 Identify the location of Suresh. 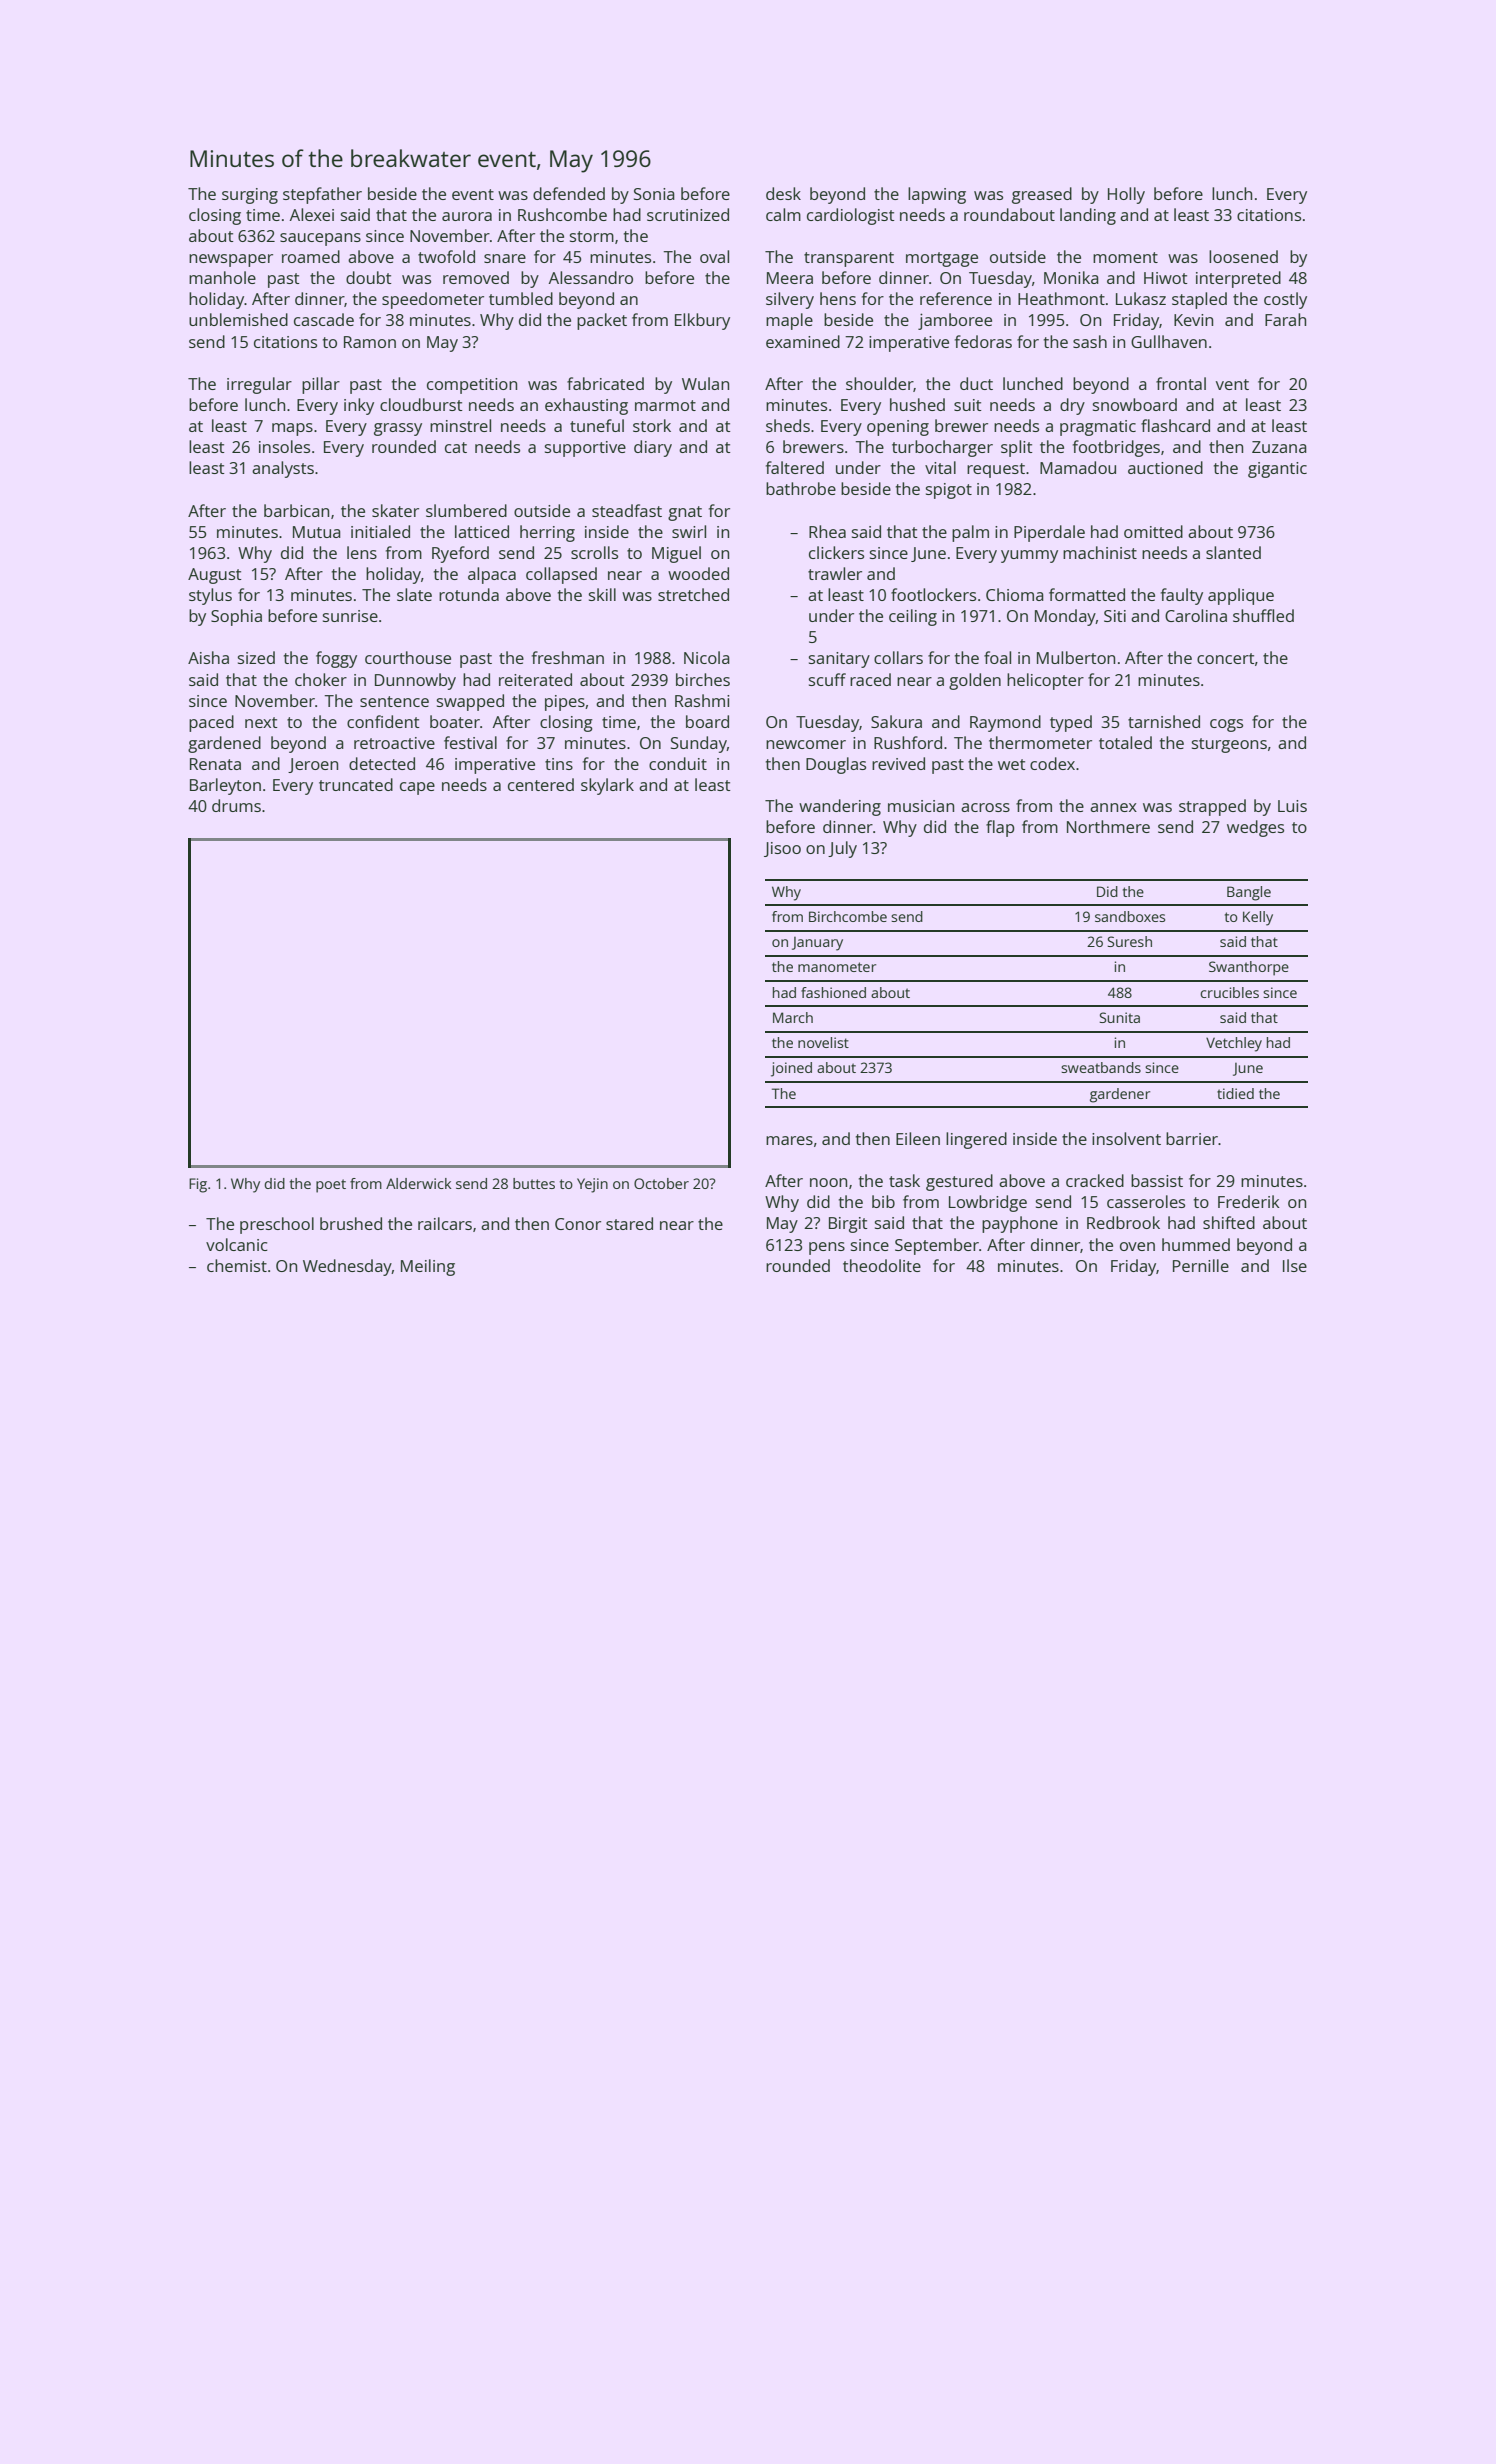
(1129, 941).
